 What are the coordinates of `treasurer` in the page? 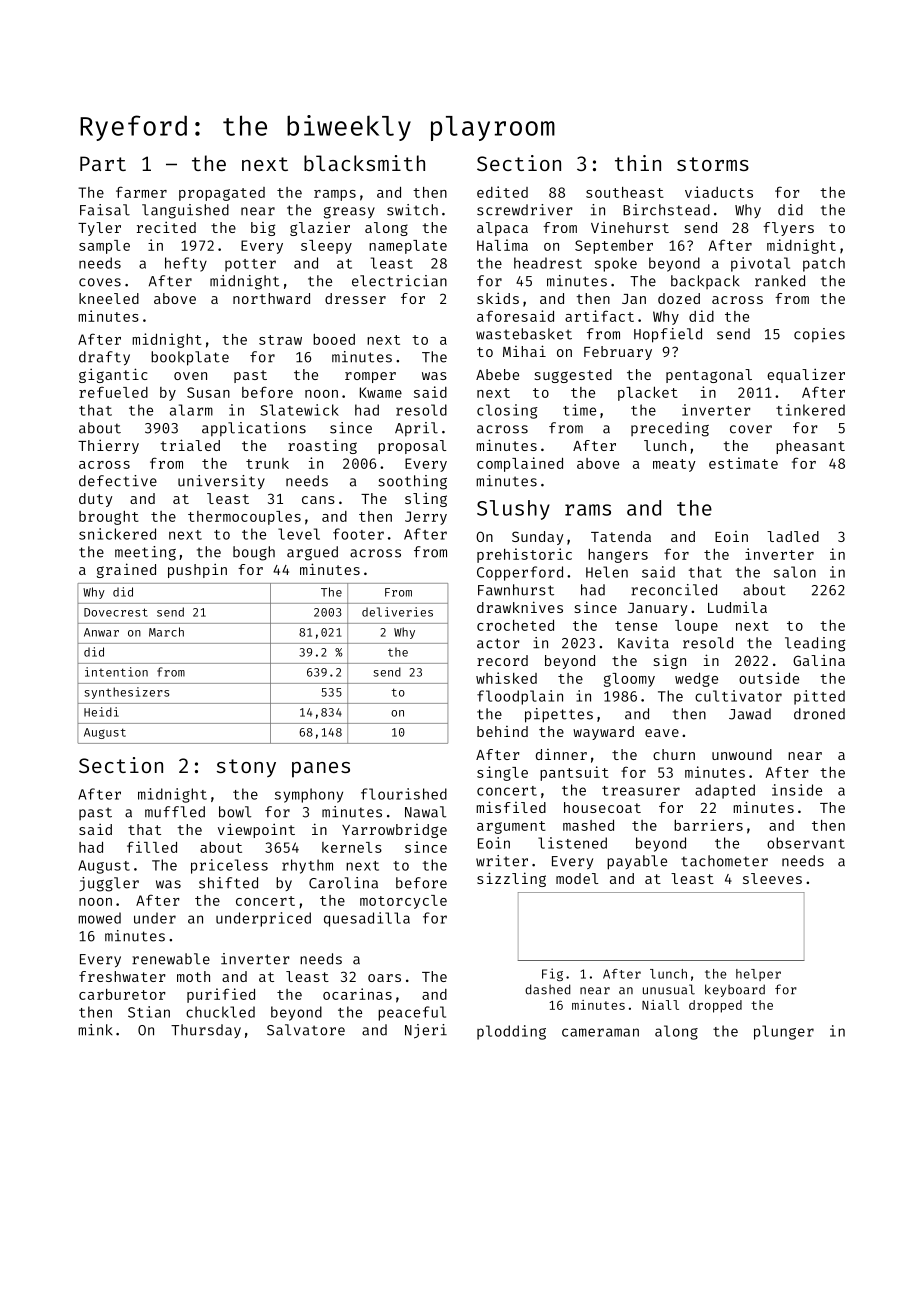 It's located at (641, 791).
